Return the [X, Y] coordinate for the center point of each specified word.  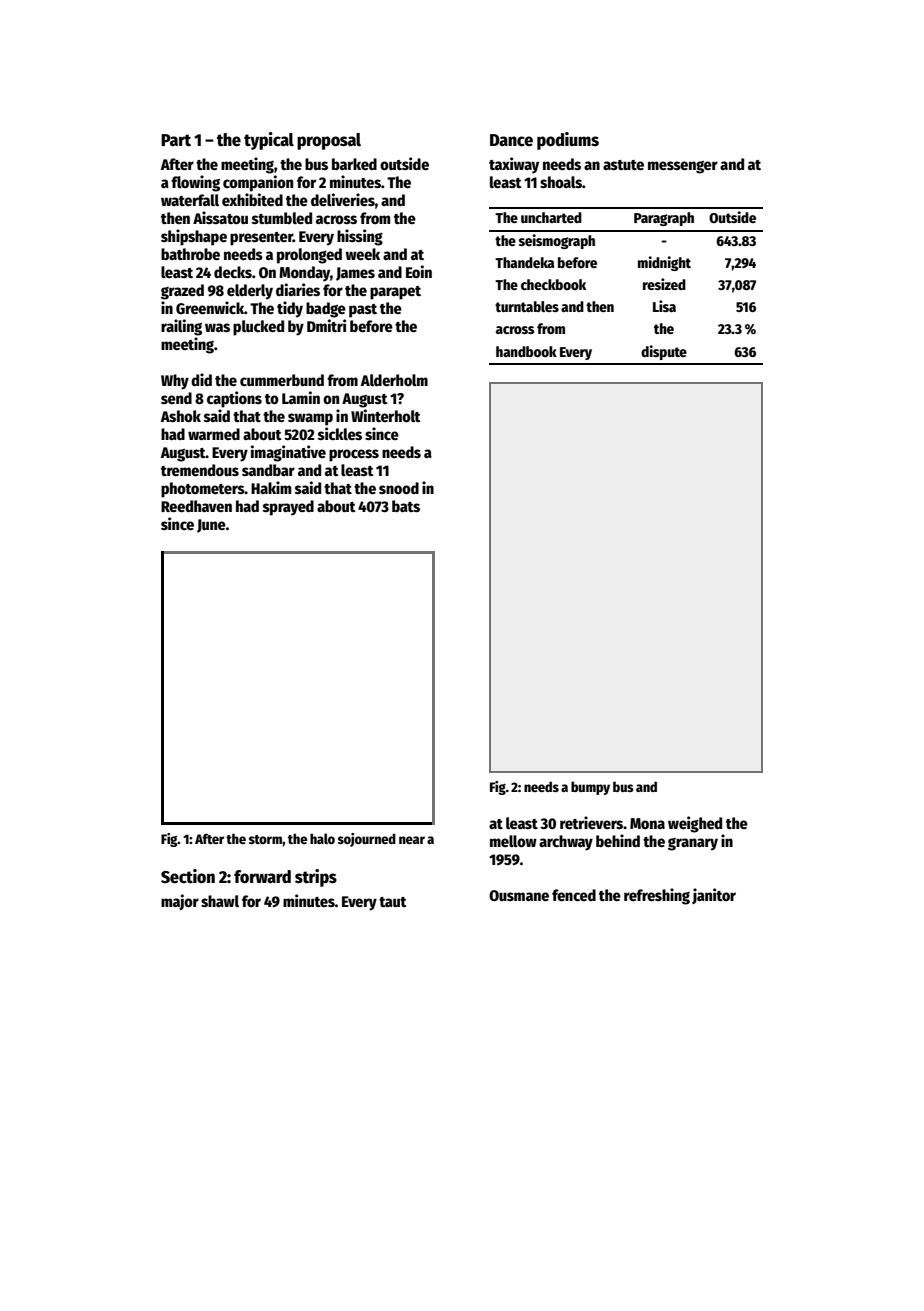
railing [181, 327]
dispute [664, 352]
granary [693, 844]
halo [322, 838]
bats [406, 506]
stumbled [282, 218]
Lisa [664, 306]
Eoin [419, 271]
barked [354, 164]
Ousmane [519, 895]
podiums [568, 141]
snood [399, 488]
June [211, 526]
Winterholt [386, 415]
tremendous [200, 470]
